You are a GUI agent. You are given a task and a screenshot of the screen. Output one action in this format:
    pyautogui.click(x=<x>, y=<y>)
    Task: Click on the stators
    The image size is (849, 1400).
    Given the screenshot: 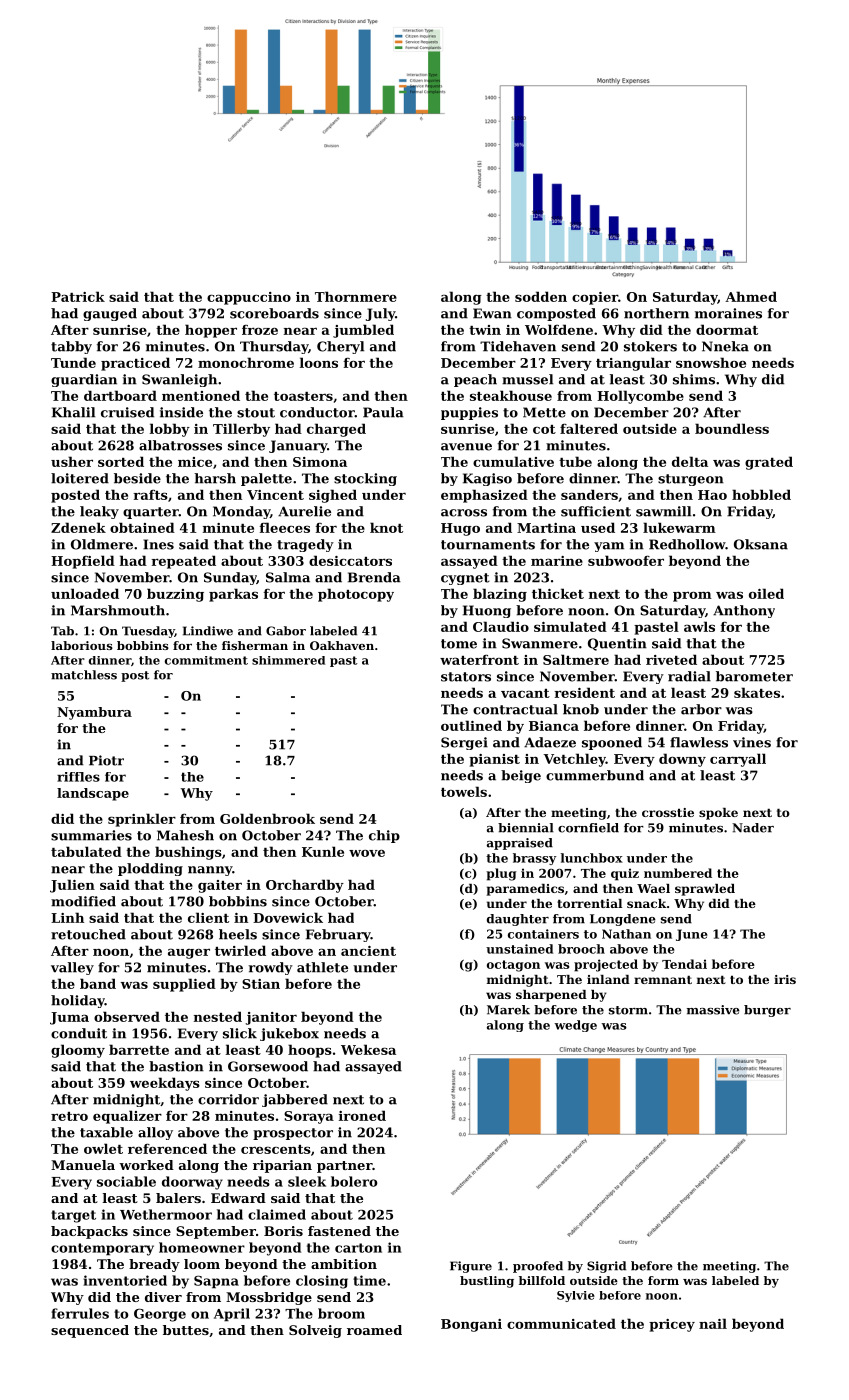 What is the action you would take?
    pyautogui.click(x=466, y=677)
